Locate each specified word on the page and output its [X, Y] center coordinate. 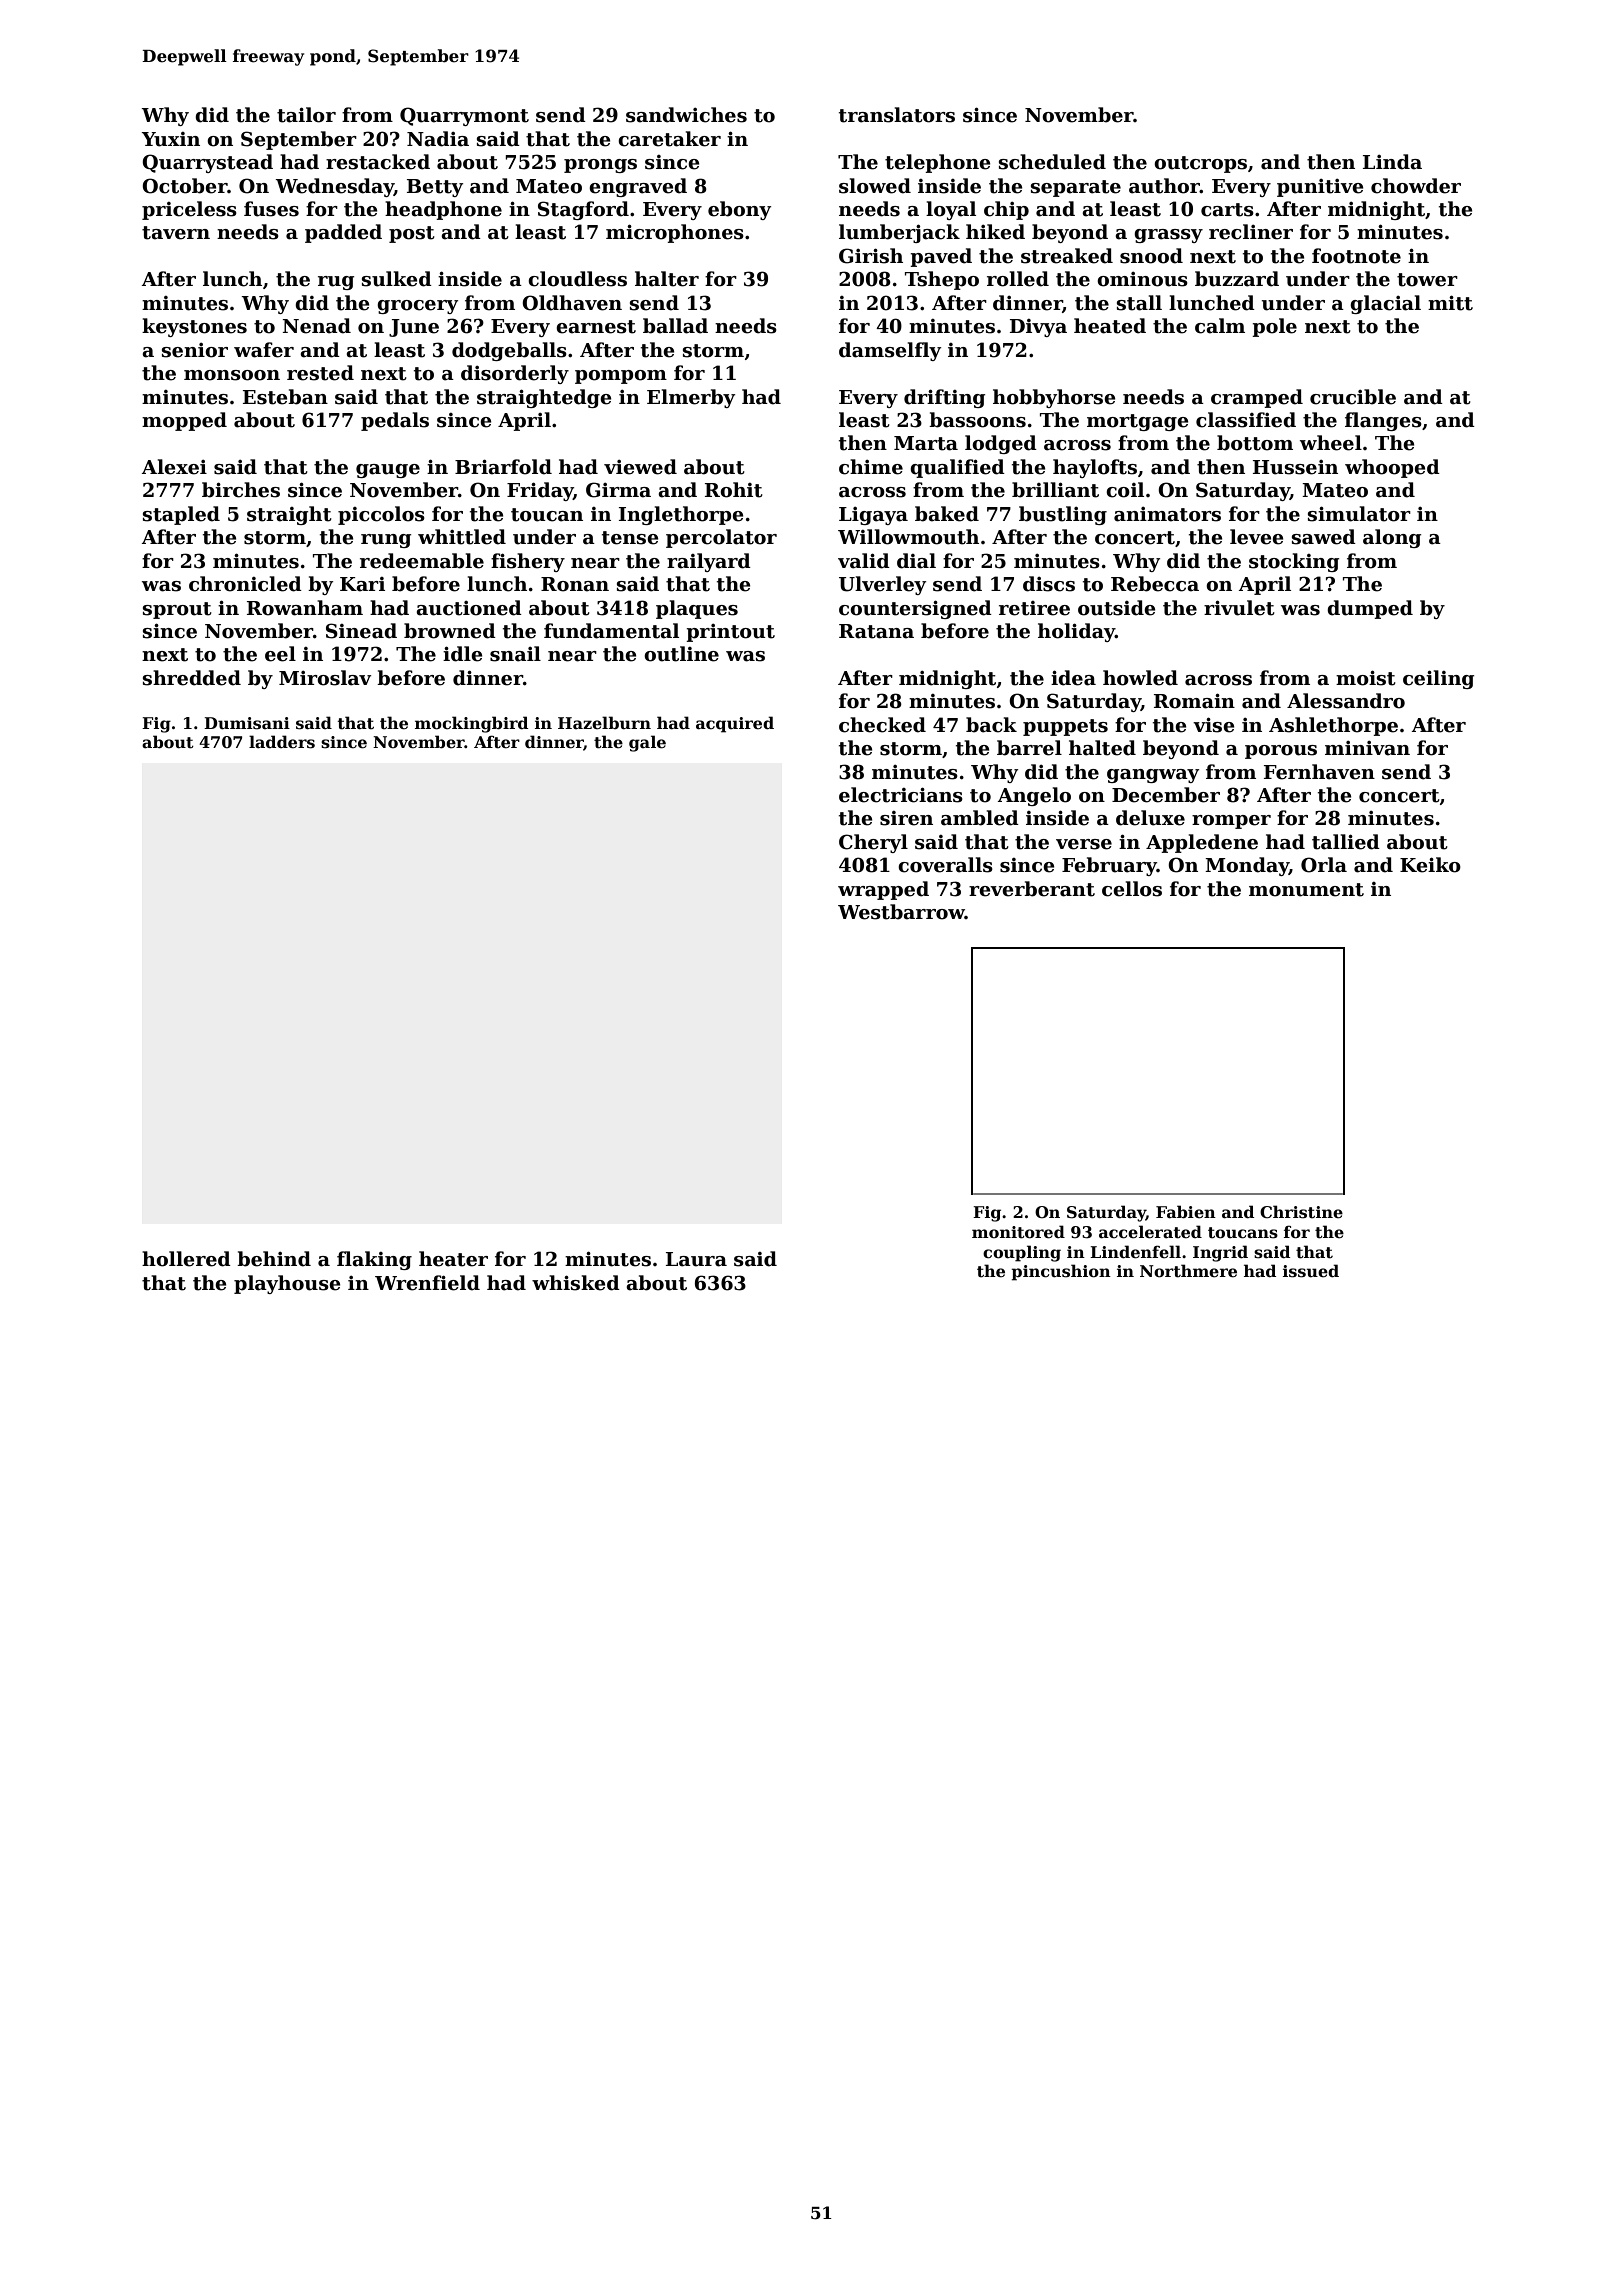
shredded [192, 678]
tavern [176, 233]
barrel [1029, 748]
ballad [675, 326]
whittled [462, 537]
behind [274, 1259]
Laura [696, 1259]
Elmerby [691, 398]
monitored [1018, 1232]
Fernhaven [1319, 772]
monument [1306, 890]
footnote [1356, 256]
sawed [1324, 537]
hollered [186, 1259]
